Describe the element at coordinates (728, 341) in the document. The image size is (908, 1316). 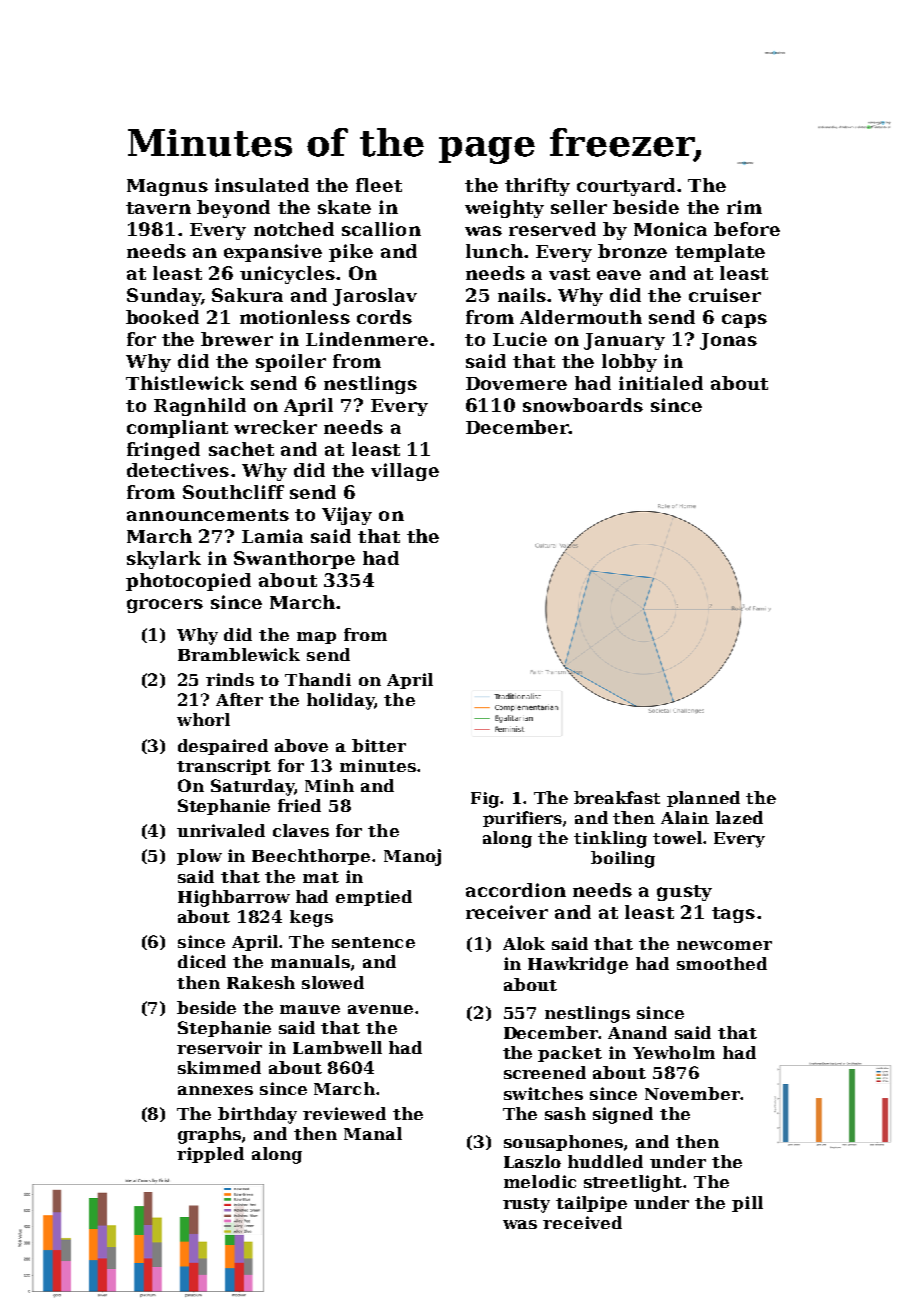
I see `Jonas` at that location.
